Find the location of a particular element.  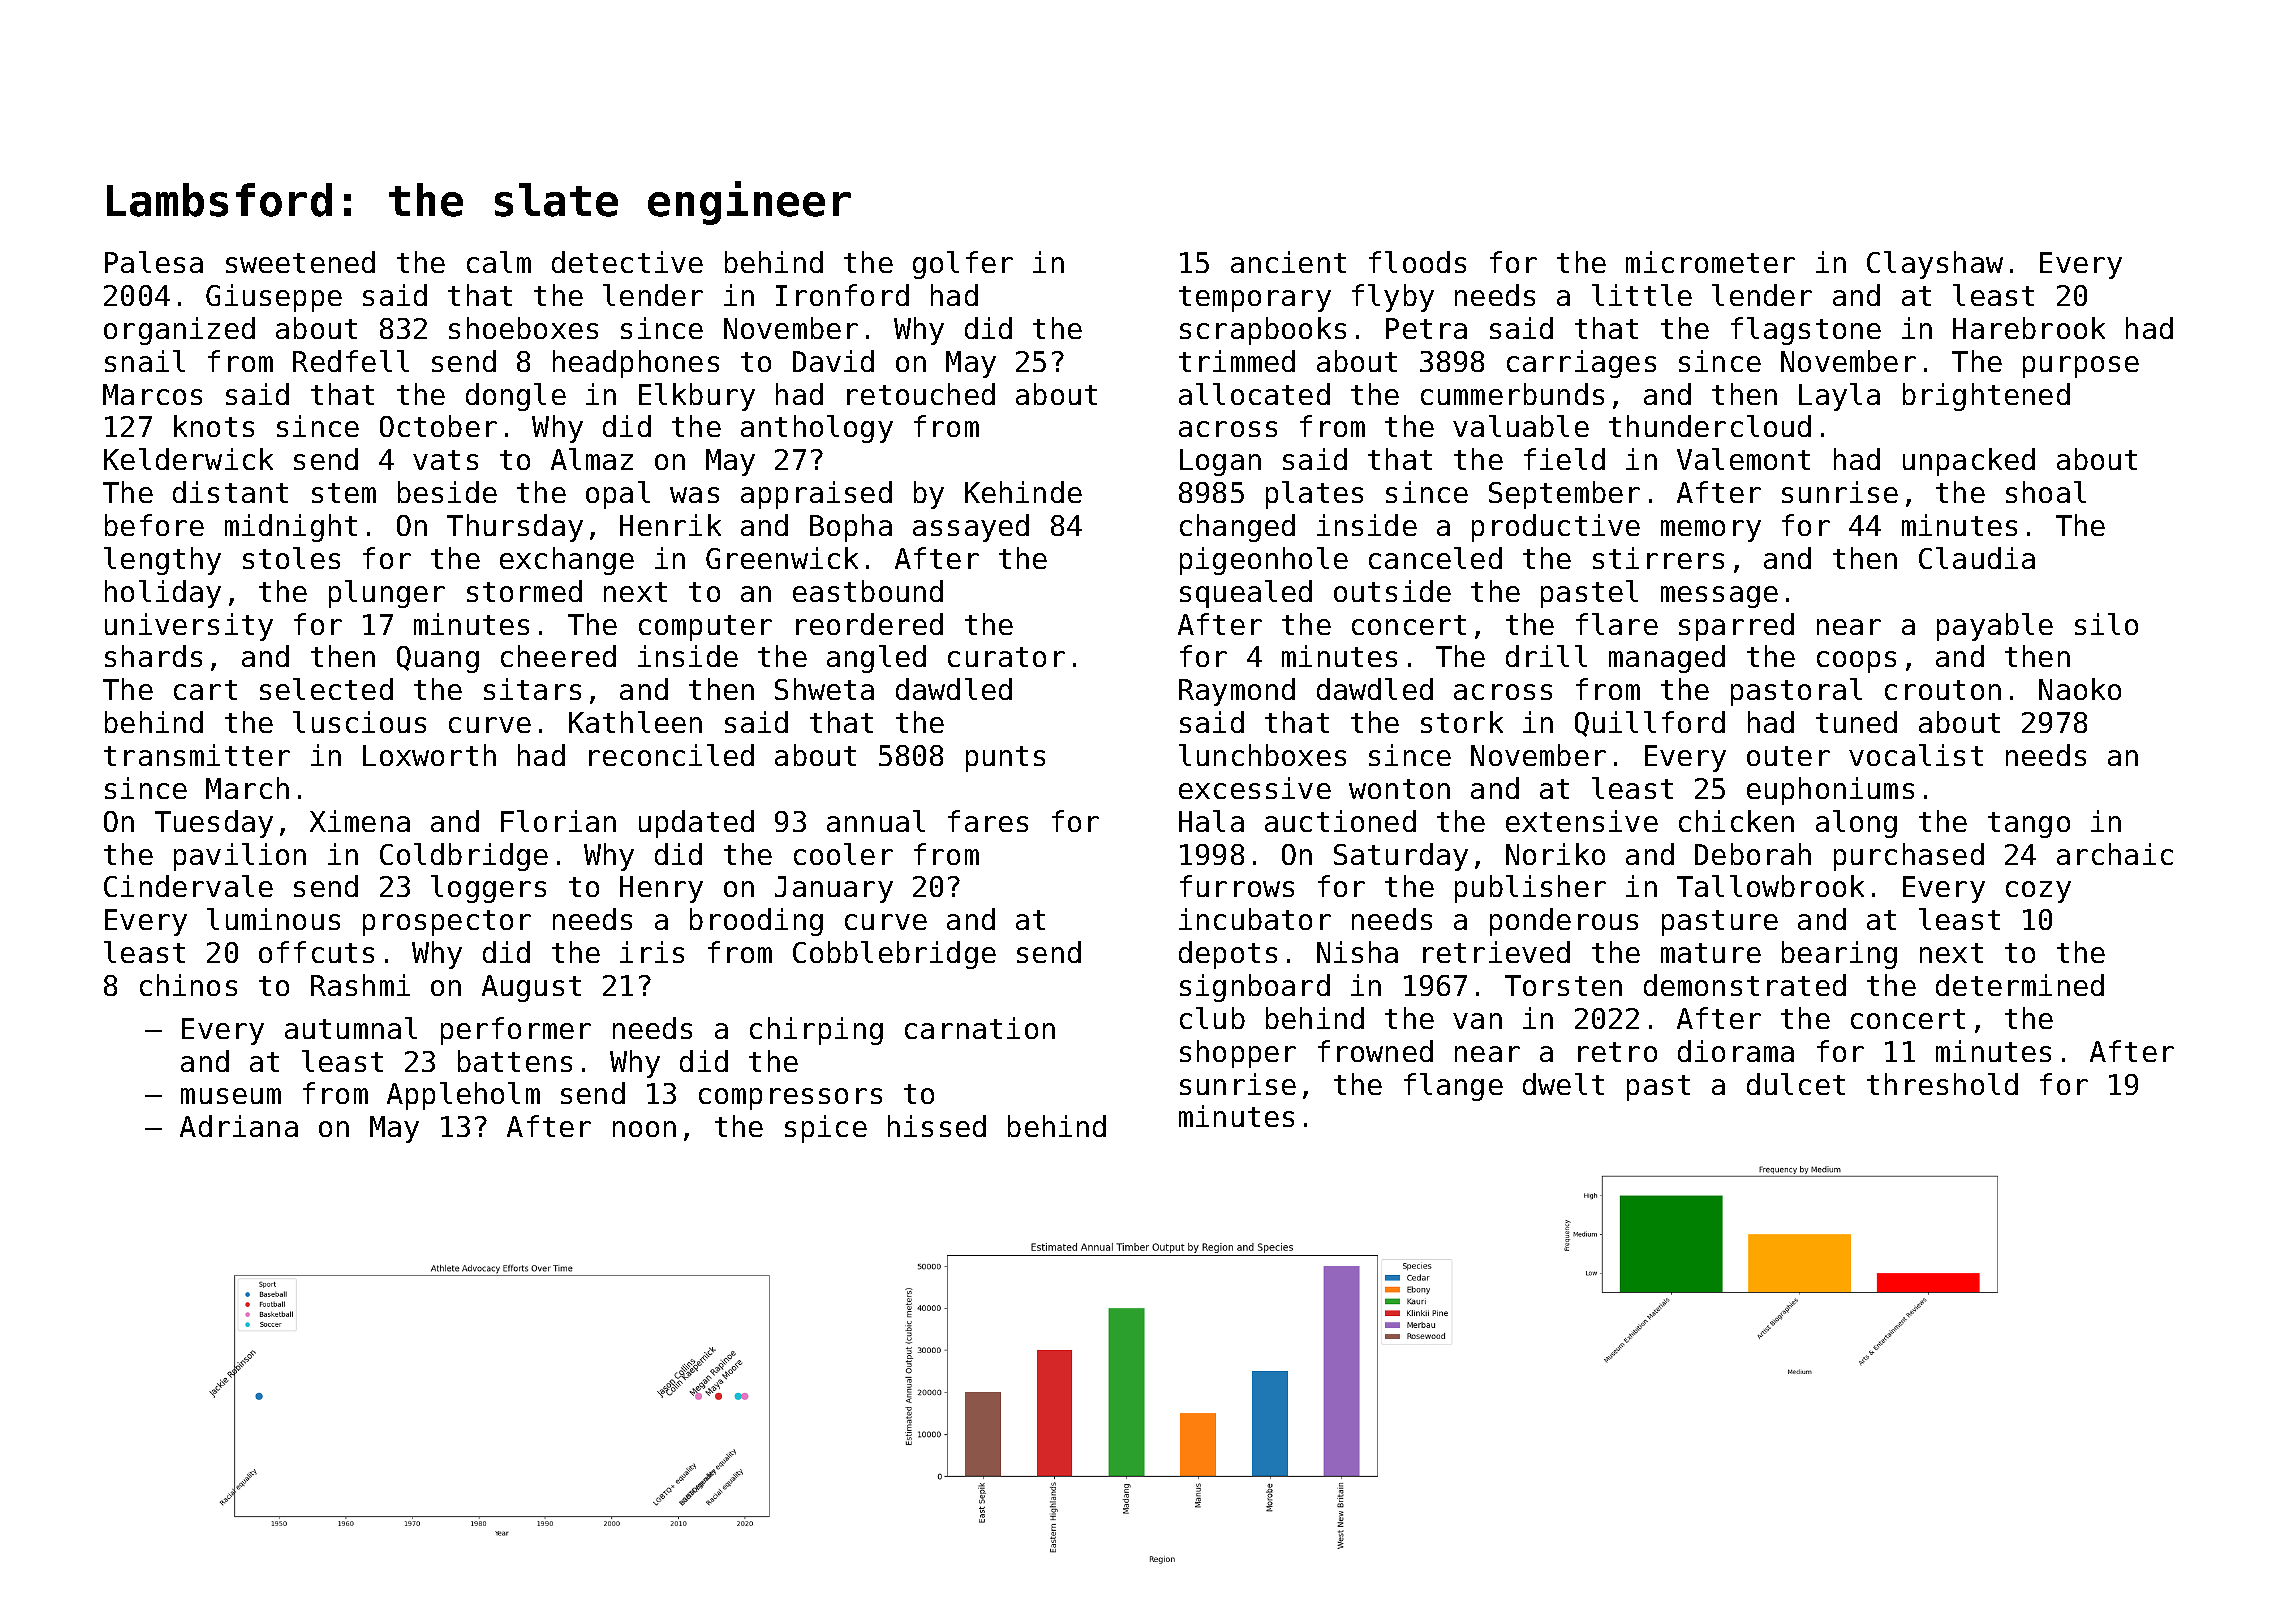

detective is located at coordinates (627, 262).
